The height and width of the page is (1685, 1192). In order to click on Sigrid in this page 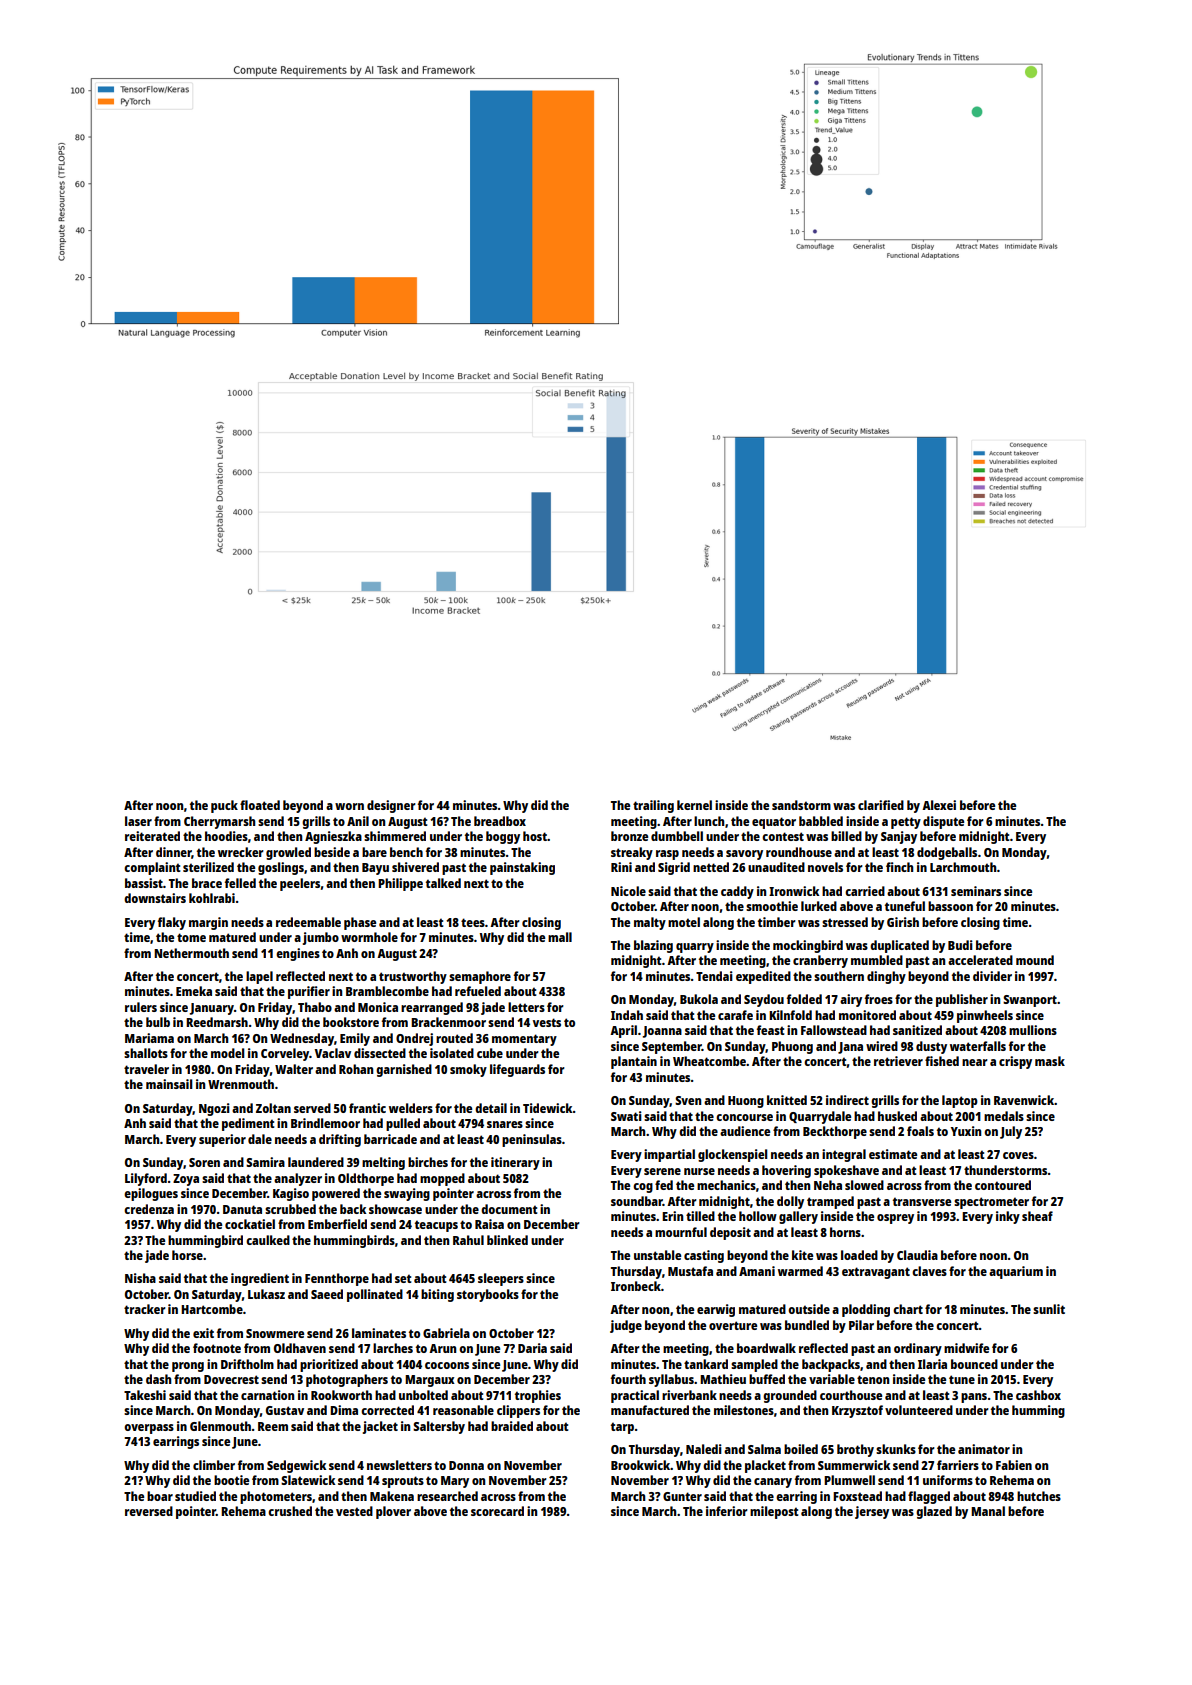, I will do `click(674, 868)`.
